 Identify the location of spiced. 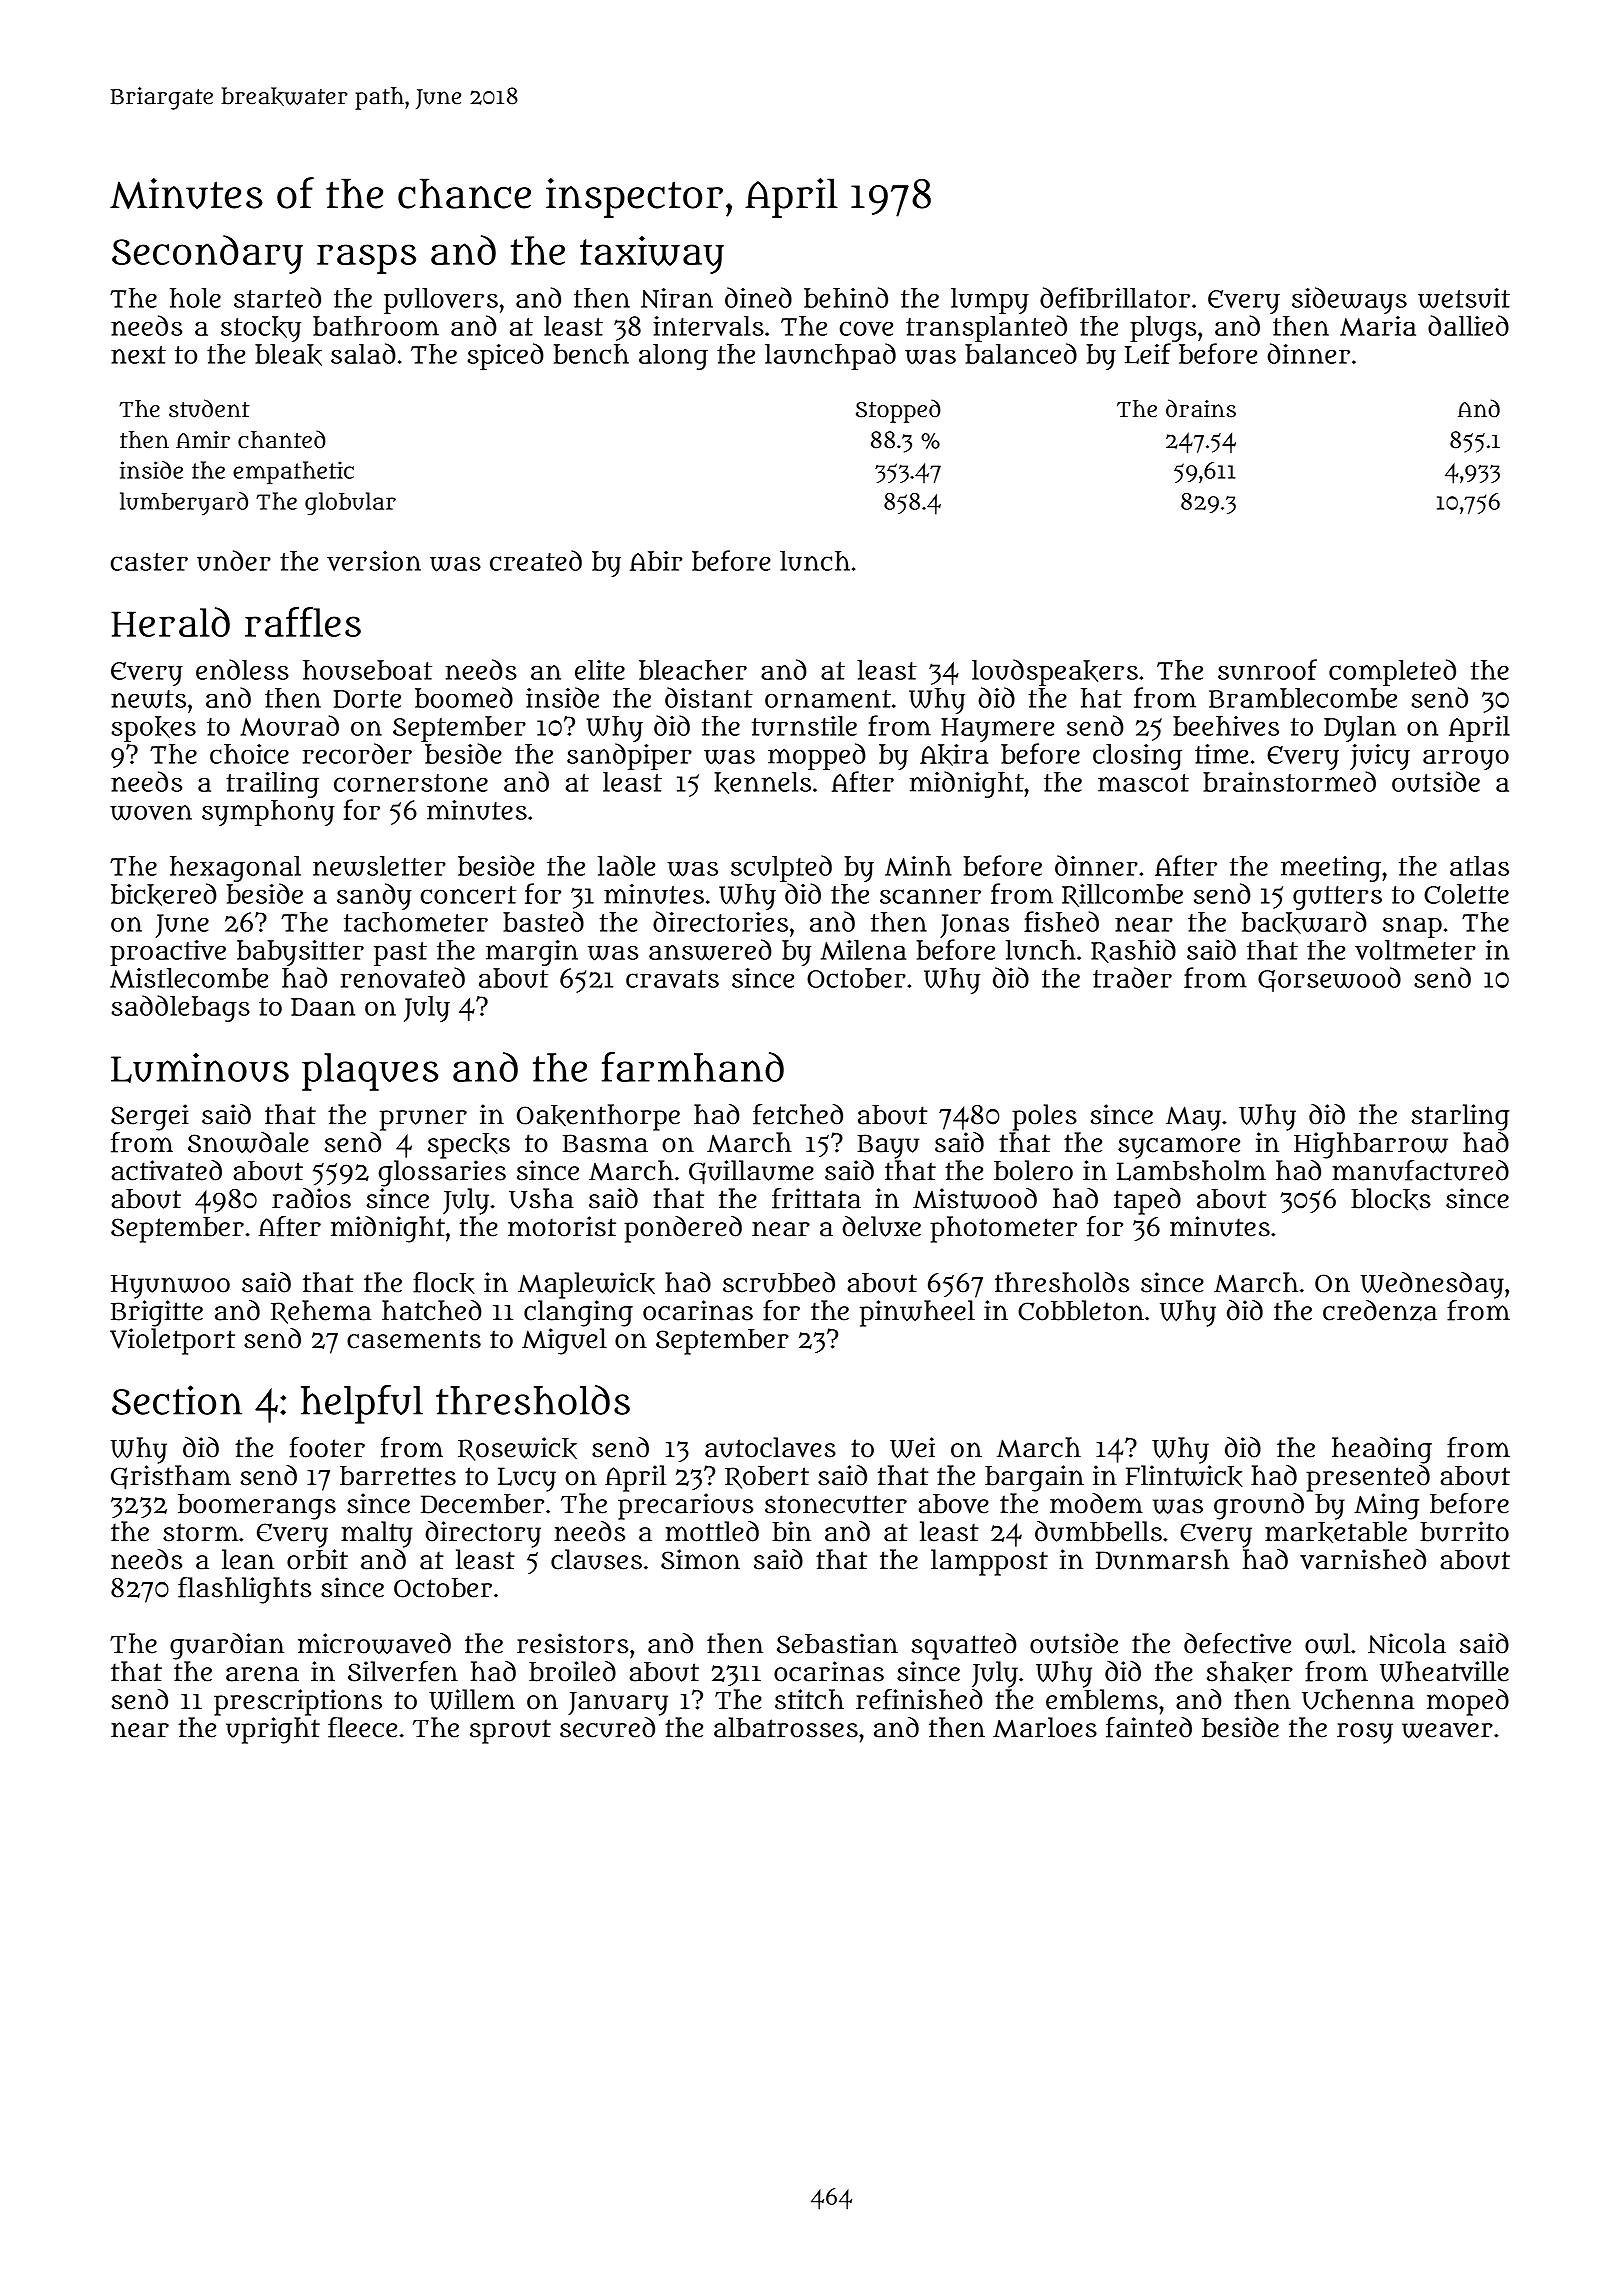
(506, 356).
